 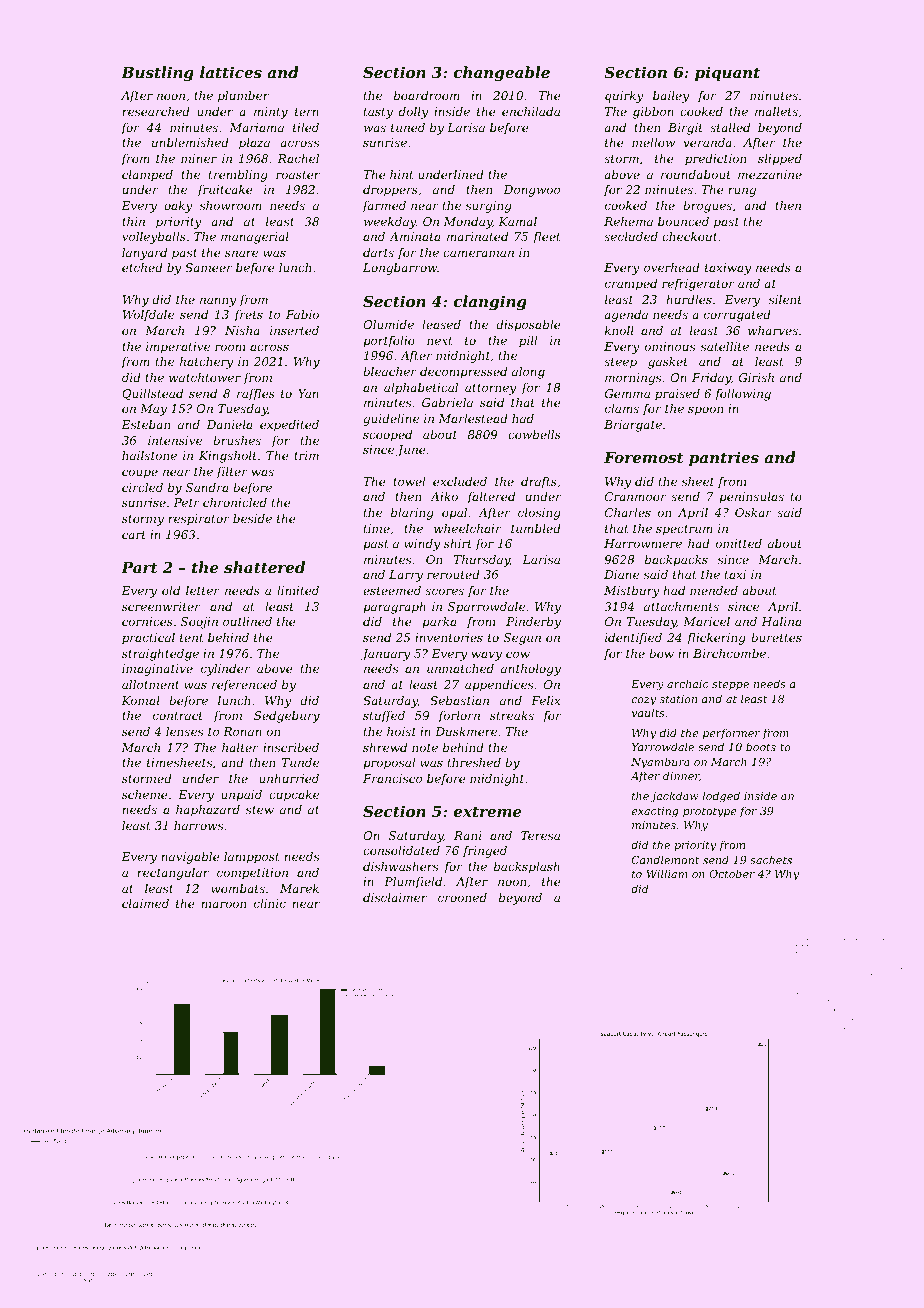 I want to click on stuffed, so click(x=384, y=717).
